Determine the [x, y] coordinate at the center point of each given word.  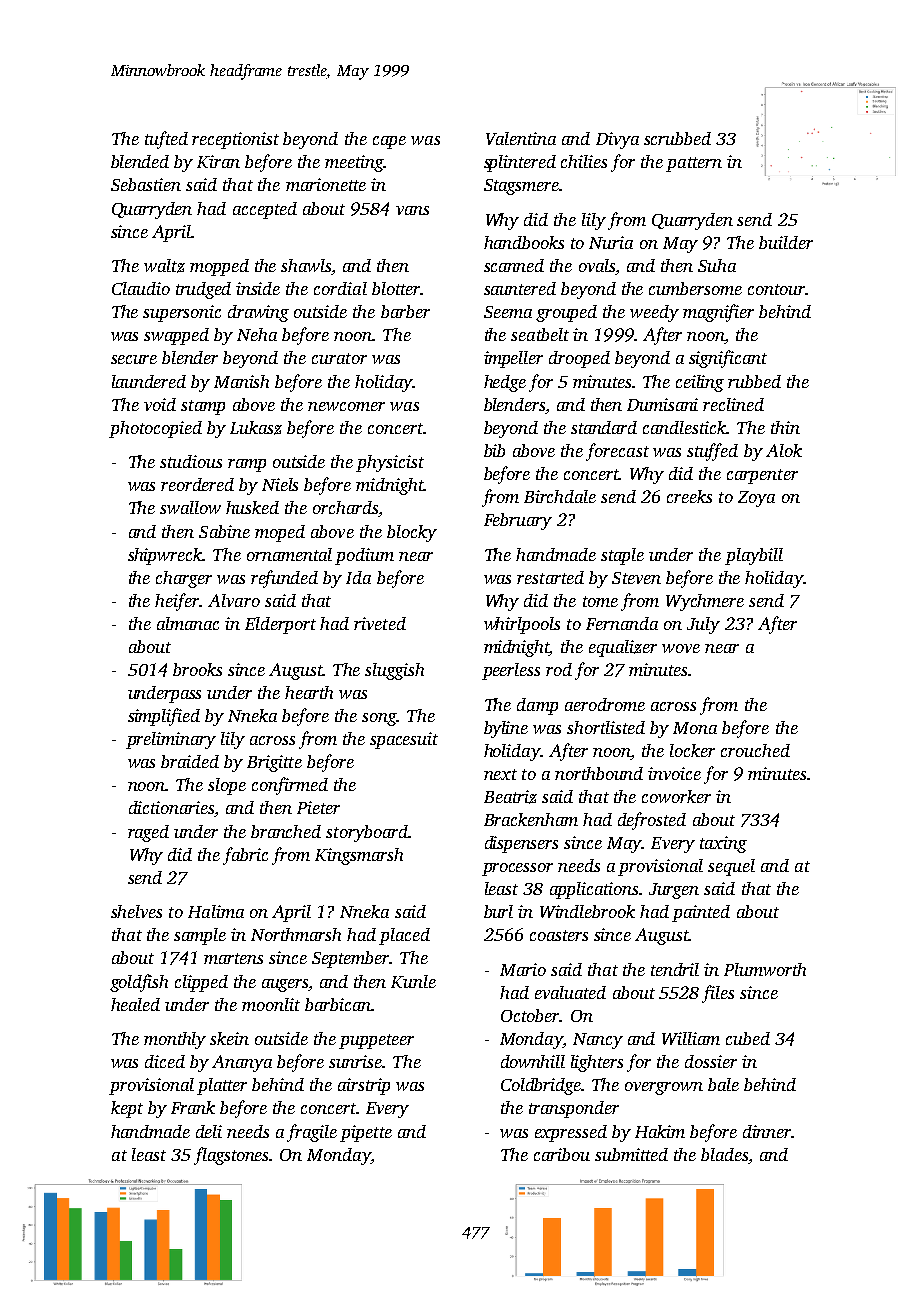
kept [127, 1109]
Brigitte [274, 763]
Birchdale [560, 496]
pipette [366, 1133]
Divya [617, 140]
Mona [695, 728]
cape [389, 142]
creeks [689, 496]
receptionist [235, 140]
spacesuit [404, 740]
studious [191, 461]
